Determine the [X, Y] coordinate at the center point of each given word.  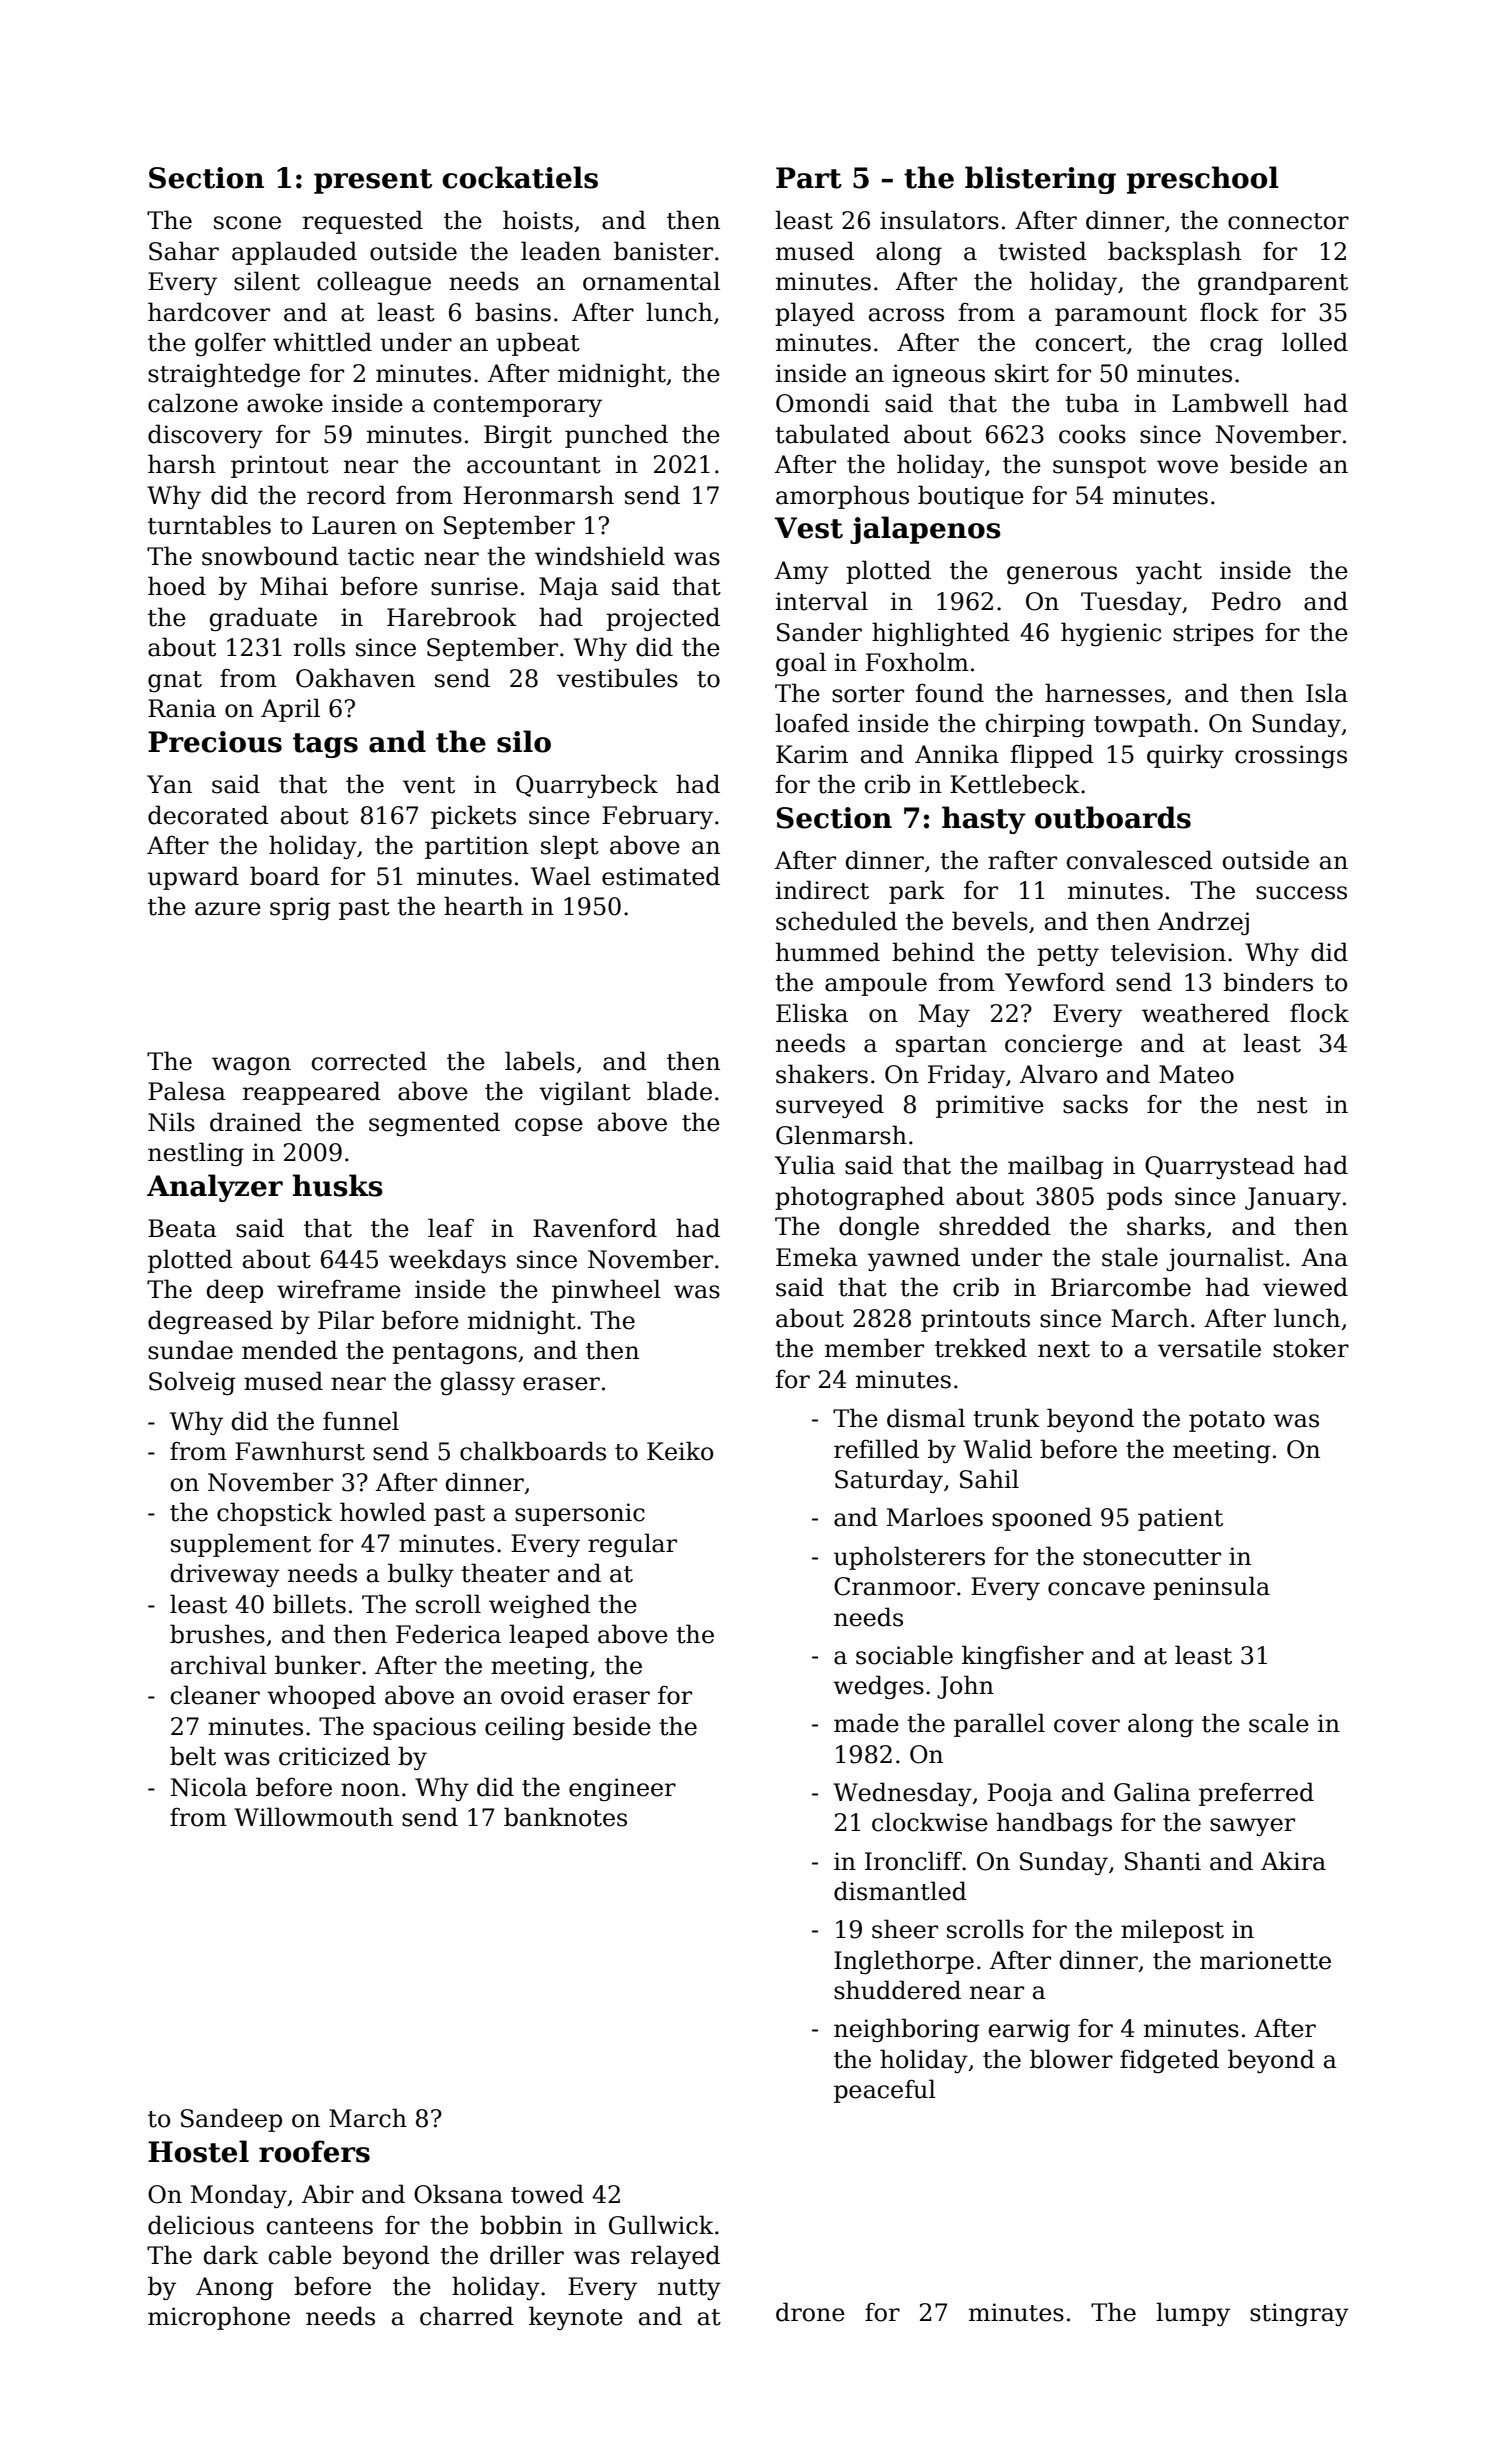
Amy [802, 572]
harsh [182, 464]
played [815, 314]
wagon [251, 1066]
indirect [822, 890]
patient [1180, 1519]
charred [467, 2316]
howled [383, 1512]
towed [547, 2194]
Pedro [1246, 601]
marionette [1265, 1960]
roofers [314, 2151]
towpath [1143, 725]
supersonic [580, 1514]
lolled [1315, 342]
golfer [230, 344]
